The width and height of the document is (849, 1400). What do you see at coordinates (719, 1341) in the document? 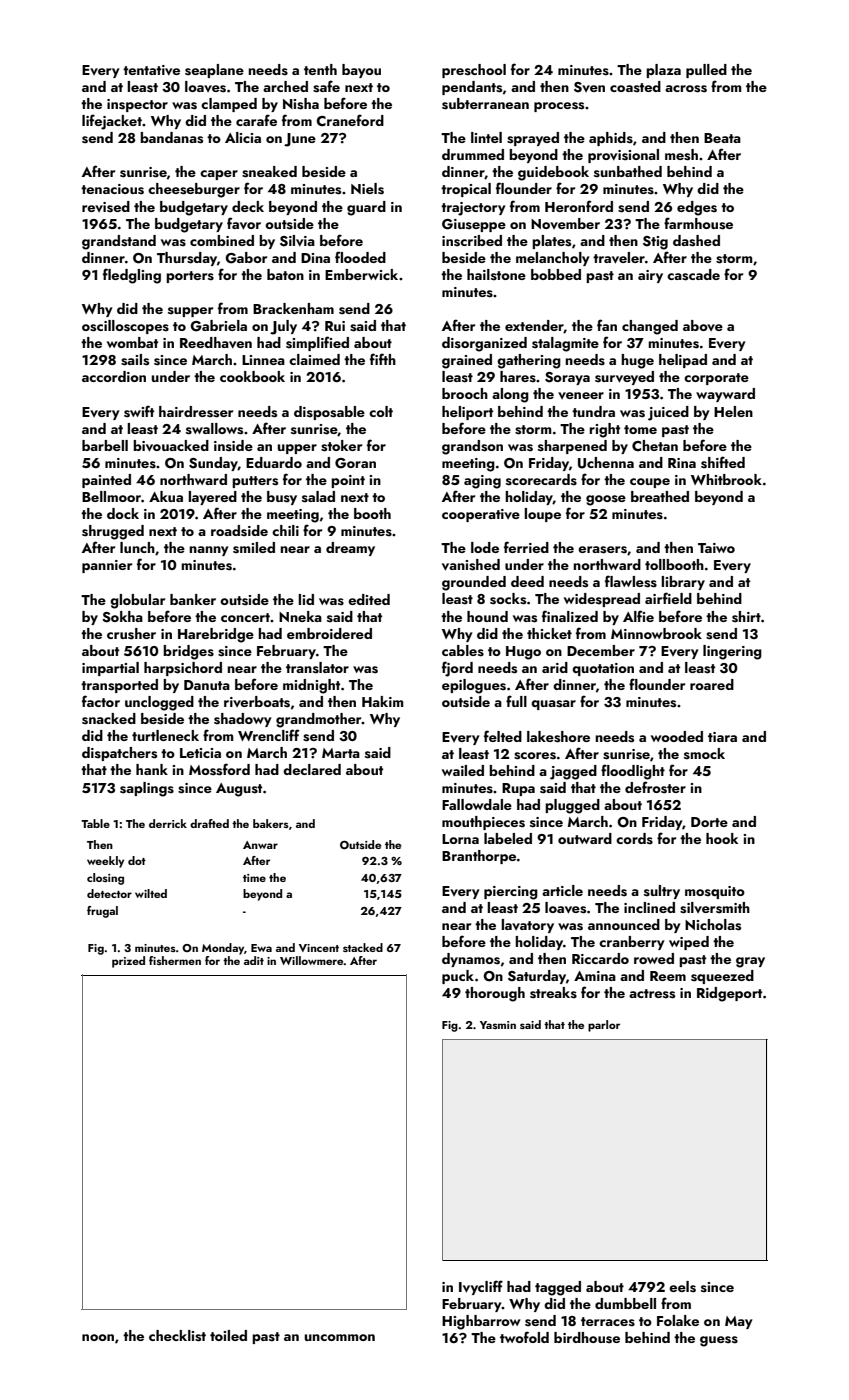
I see `guess` at bounding box center [719, 1341].
